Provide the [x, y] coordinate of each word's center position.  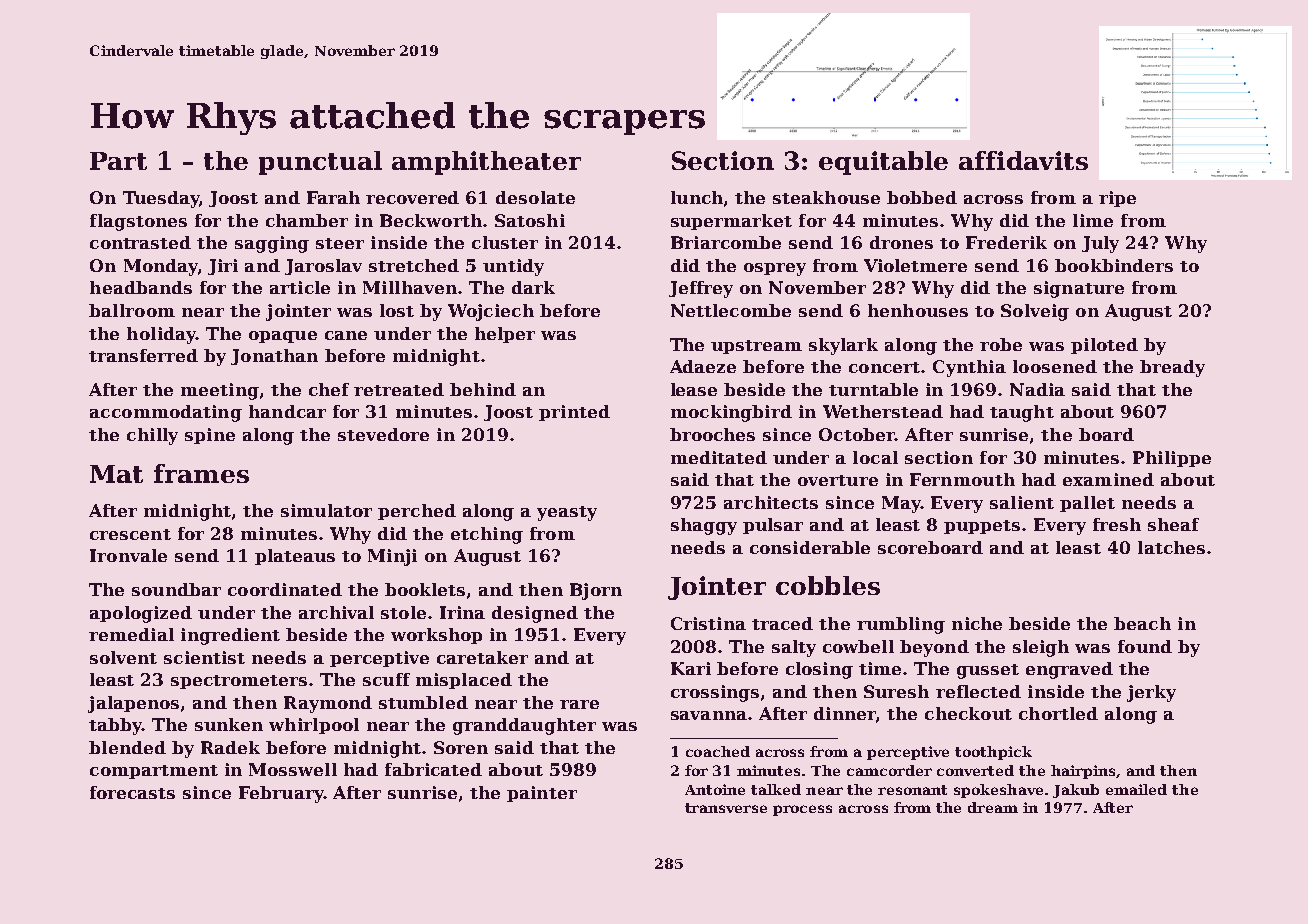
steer [340, 243]
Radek [230, 747]
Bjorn [596, 591]
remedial [131, 634]
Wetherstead [883, 411]
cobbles [828, 585]
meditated [719, 457]
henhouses [918, 310]
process [802, 810]
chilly [152, 436]
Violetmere [915, 265]
